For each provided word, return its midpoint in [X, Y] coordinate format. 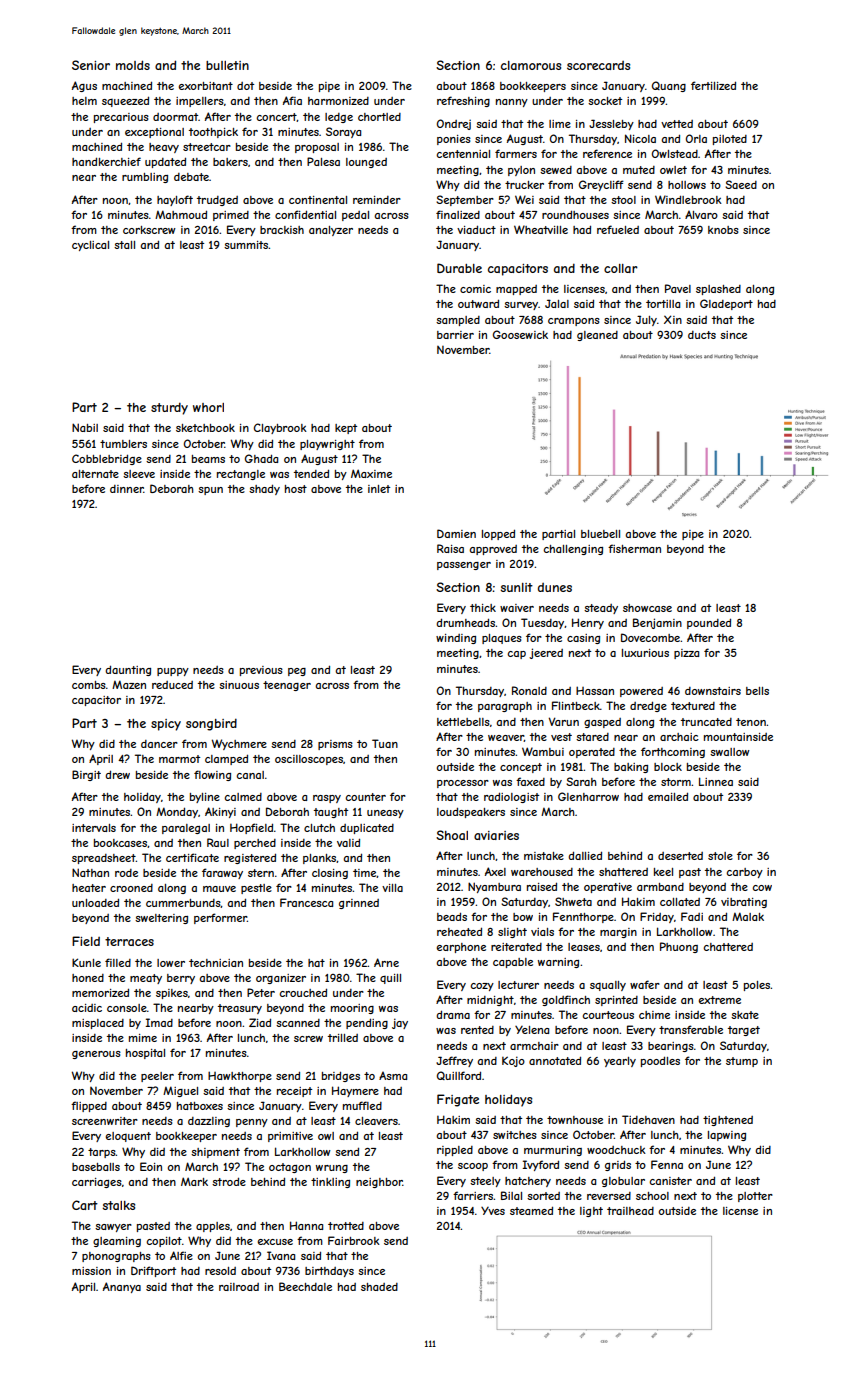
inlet [379, 489]
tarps [102, 1153]
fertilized [713, 85]
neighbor [379, 1183]
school [652, 1196]
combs [89, 685]
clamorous [531, 65]
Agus [84, 86]
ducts [702, 335]
